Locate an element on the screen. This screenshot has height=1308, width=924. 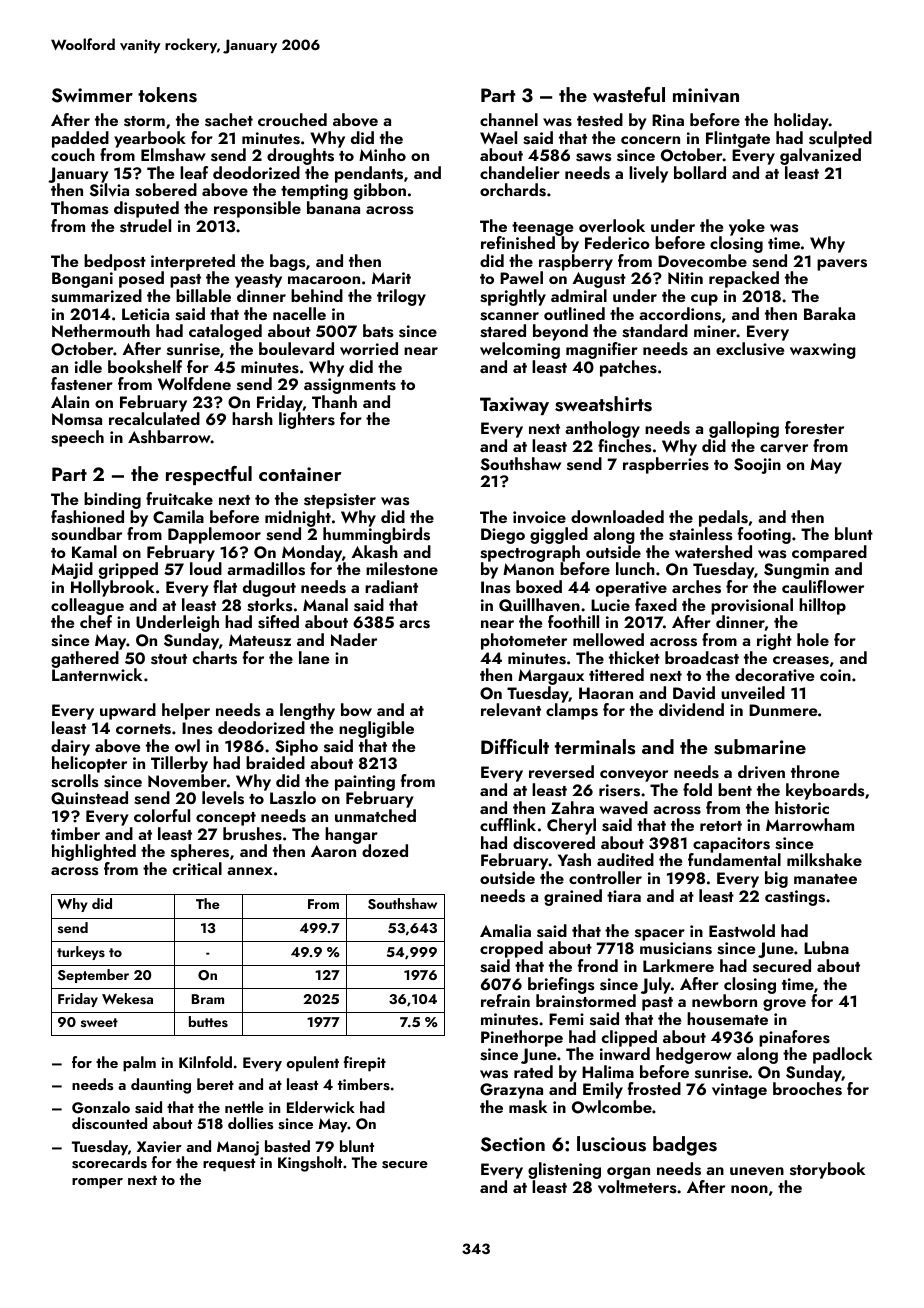
pavers is located at coordinates (842, 265).
